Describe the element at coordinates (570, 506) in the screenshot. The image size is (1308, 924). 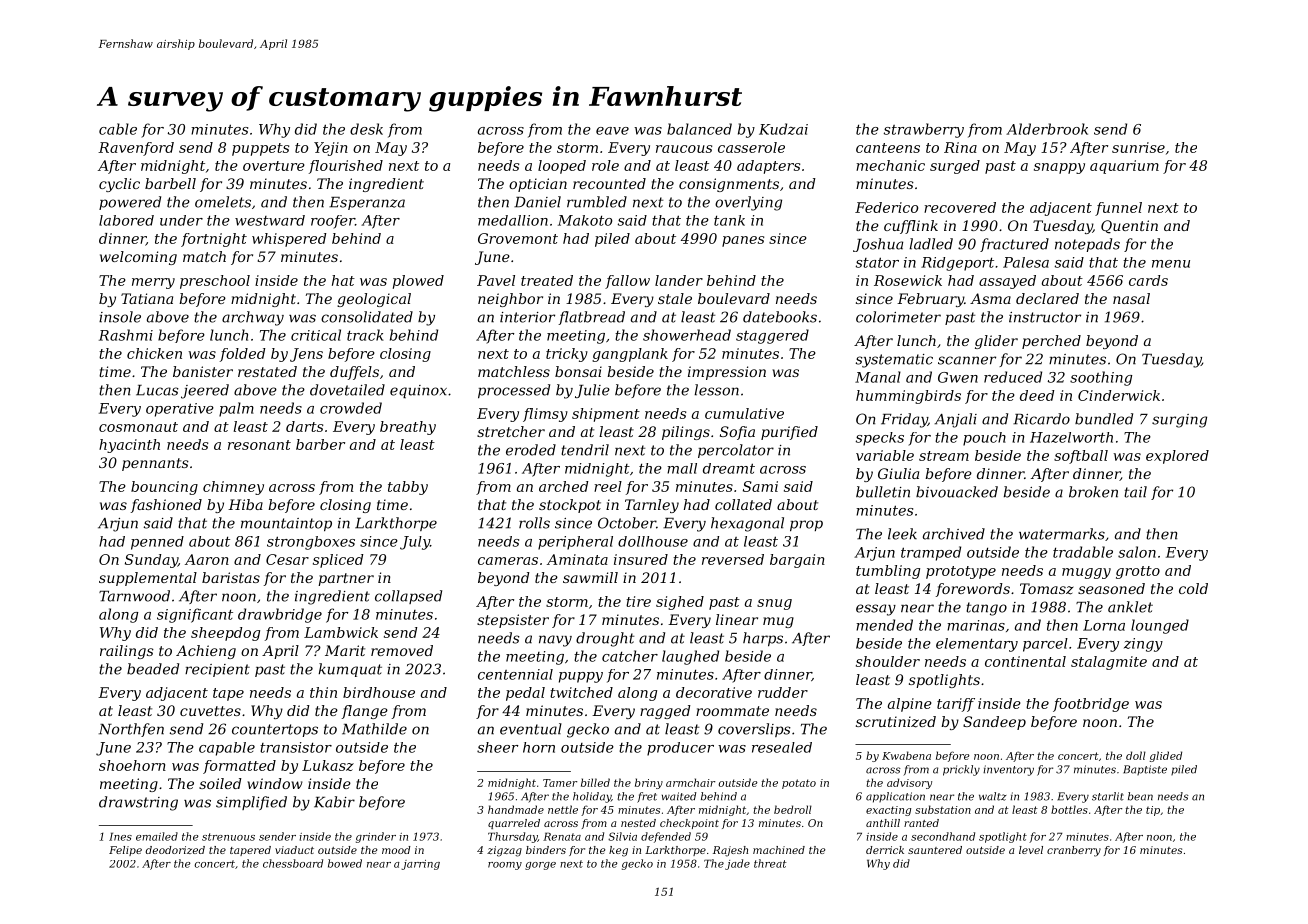
I see `stockpot` at that location.
